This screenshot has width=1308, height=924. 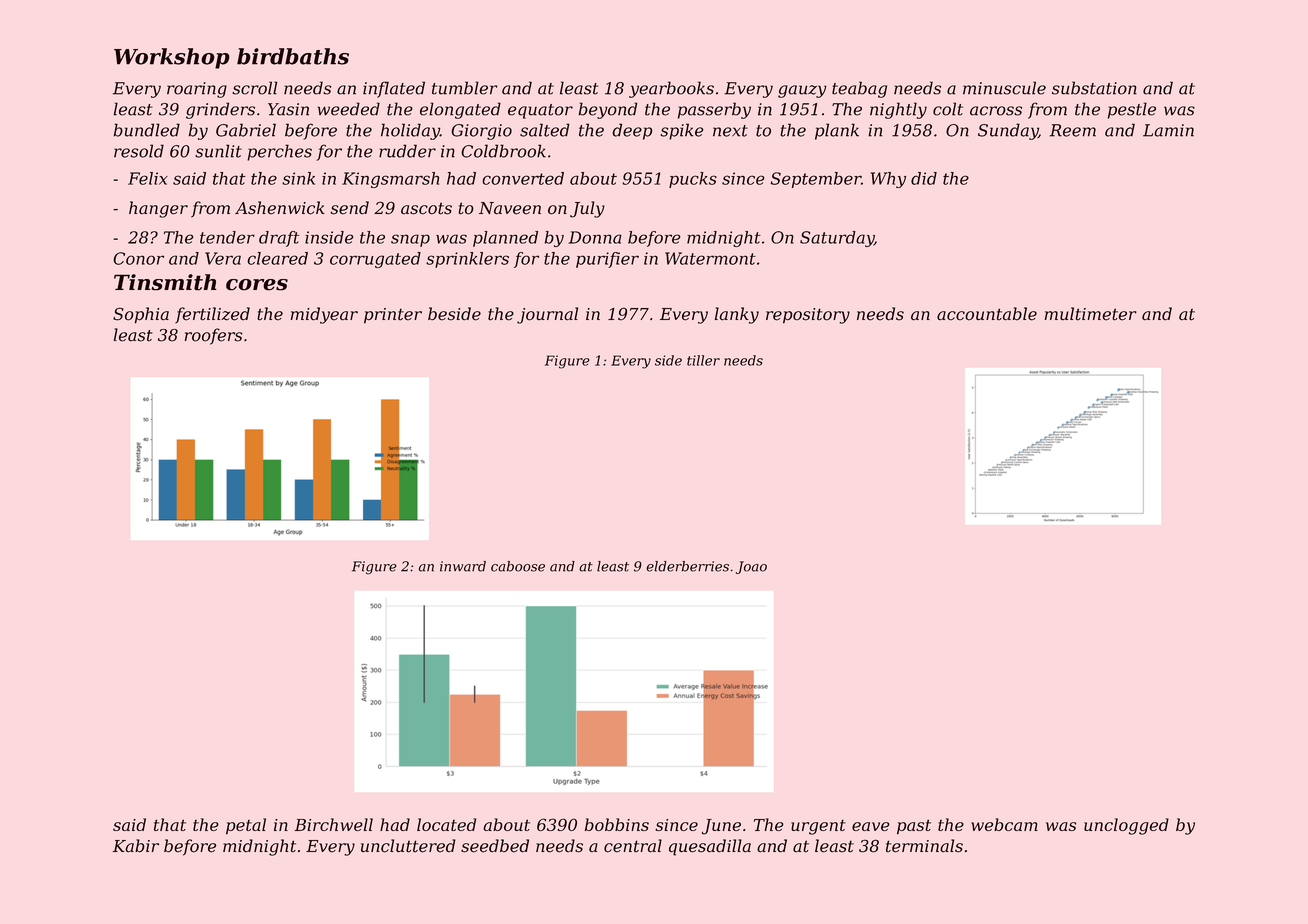 What do you see at coordinates (633, 846) in the screenshot?
I see `central` at bounding box center [633, 846].
